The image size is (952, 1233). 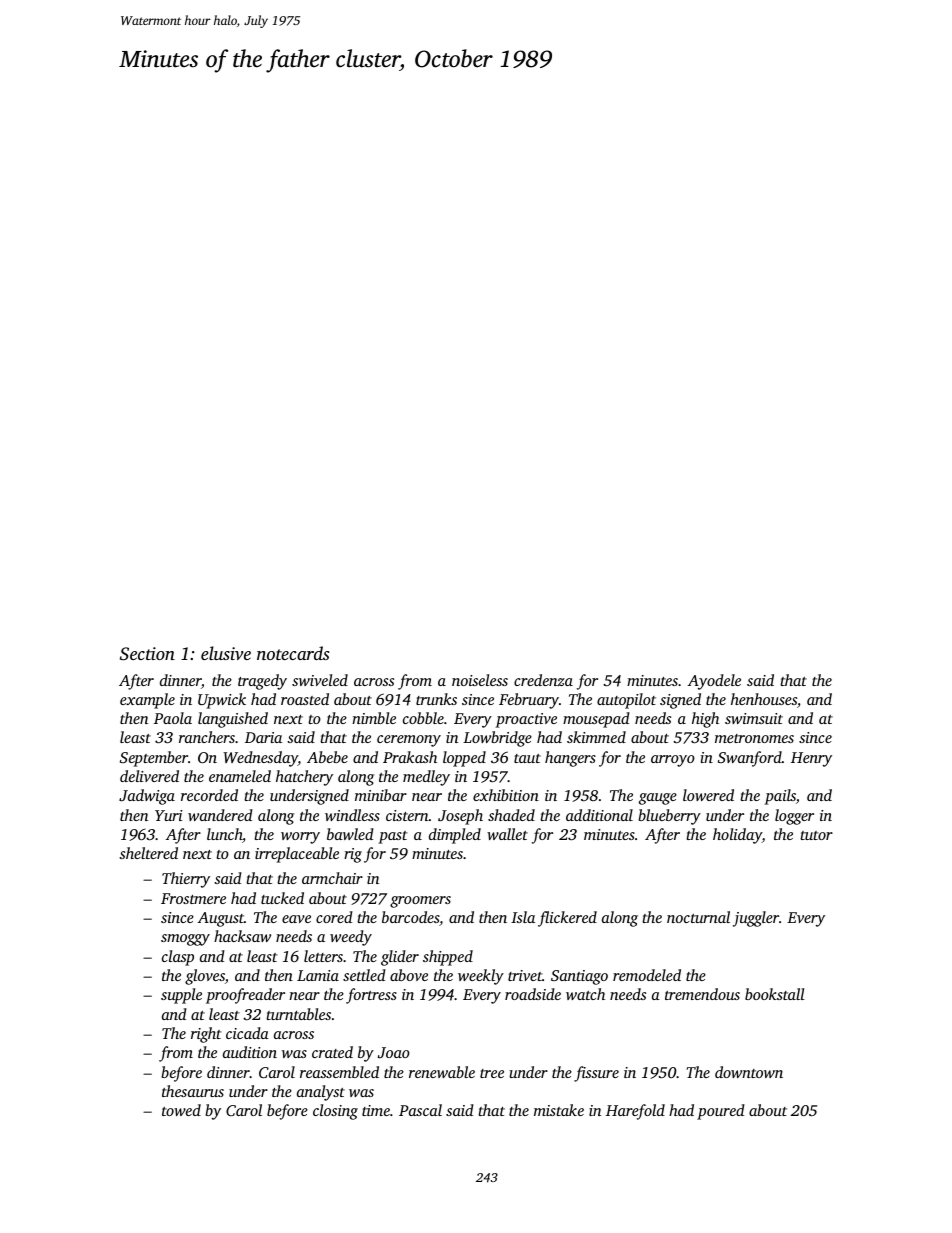 What do you see at coordinates (511, 815) in the screenshot?
I see `shaded` at bounding box center [511, 815].
